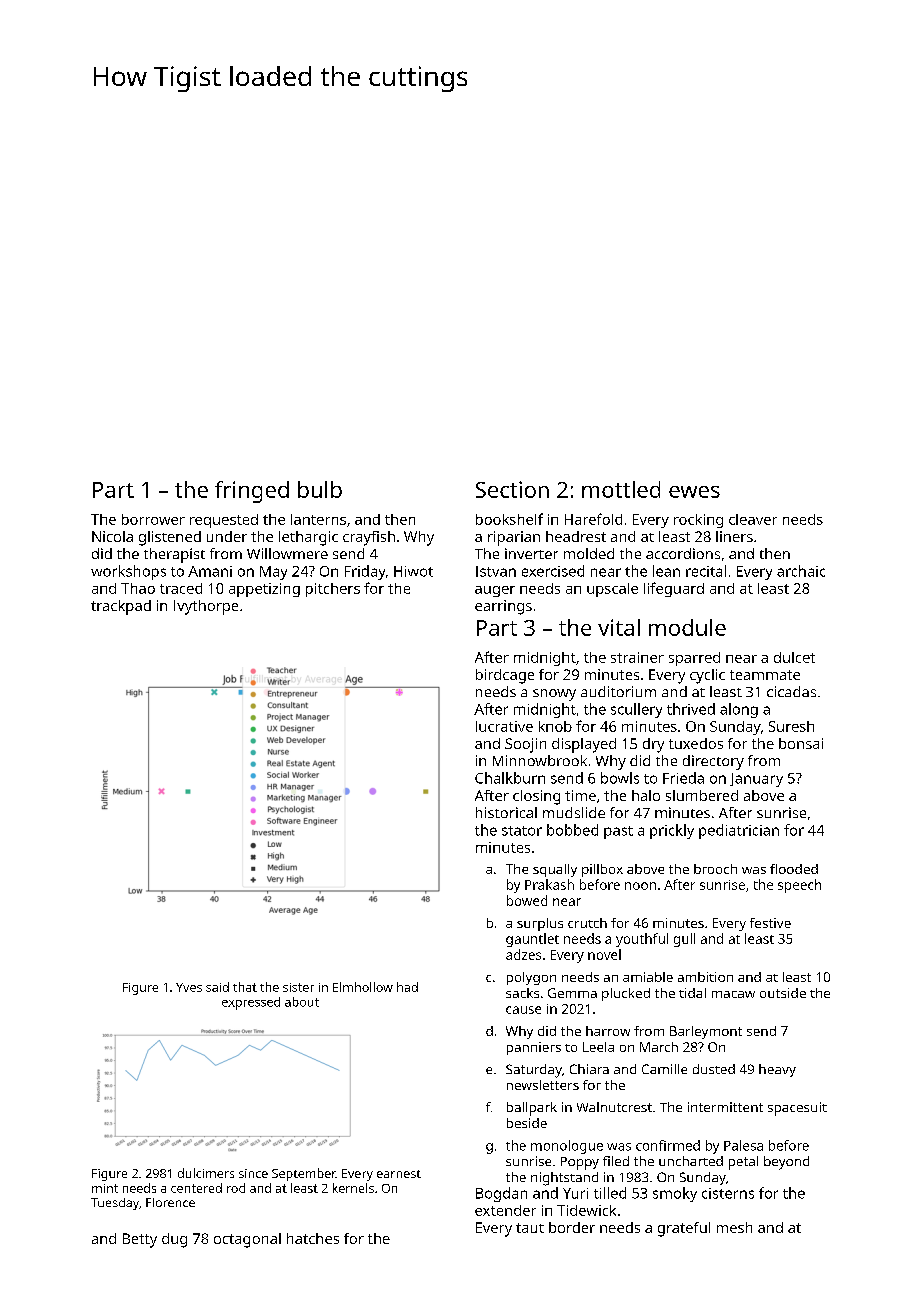 This screenshot has width=924, height=1308. What do you see at coordinates (694, 492) in the screenshot?
I see `ewes` at bounding box center [694, 492].
